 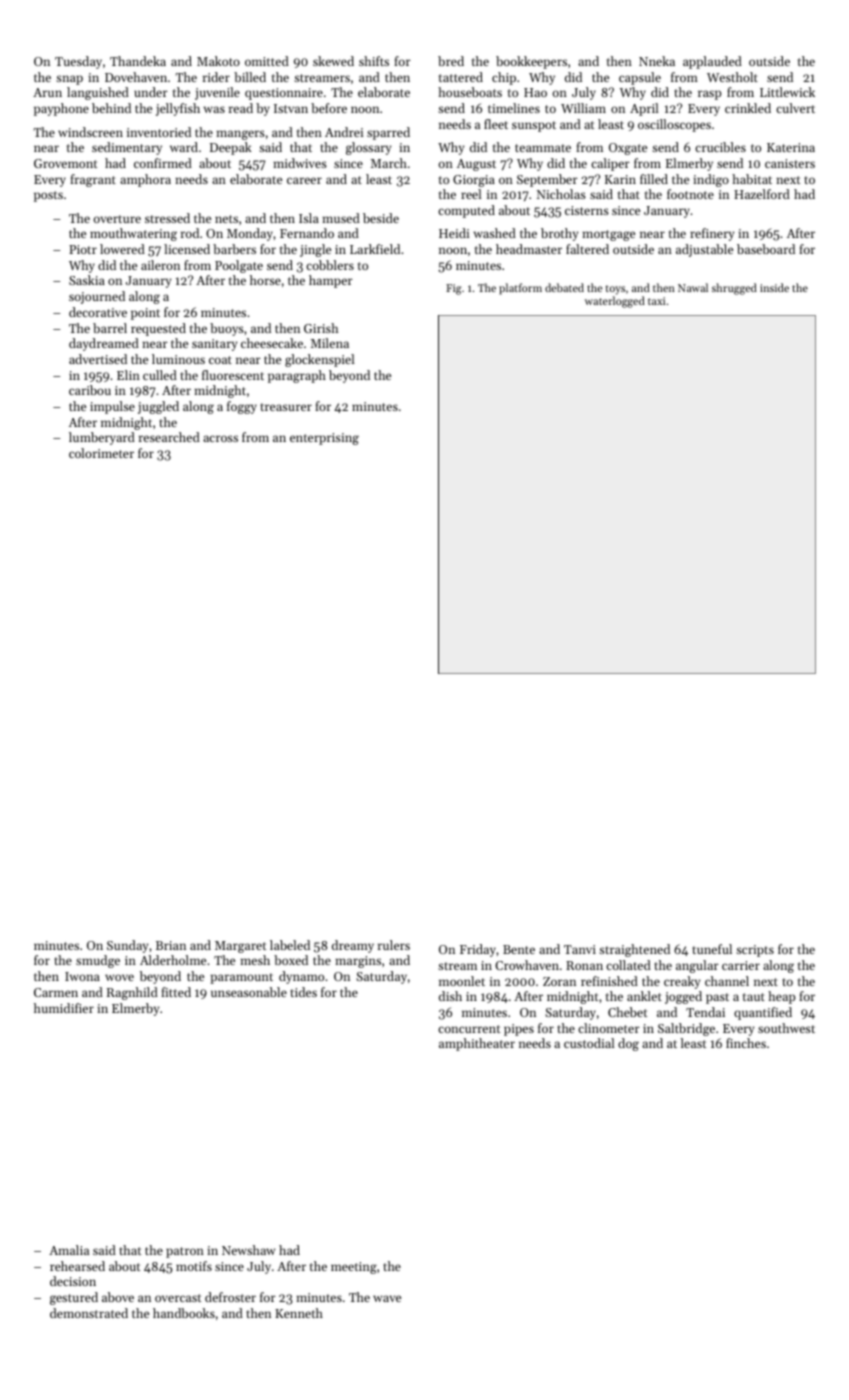 What do you see at coordinates (690, 194) in the screenshot?
I see `footnote` at bounding box center [690, 194].
